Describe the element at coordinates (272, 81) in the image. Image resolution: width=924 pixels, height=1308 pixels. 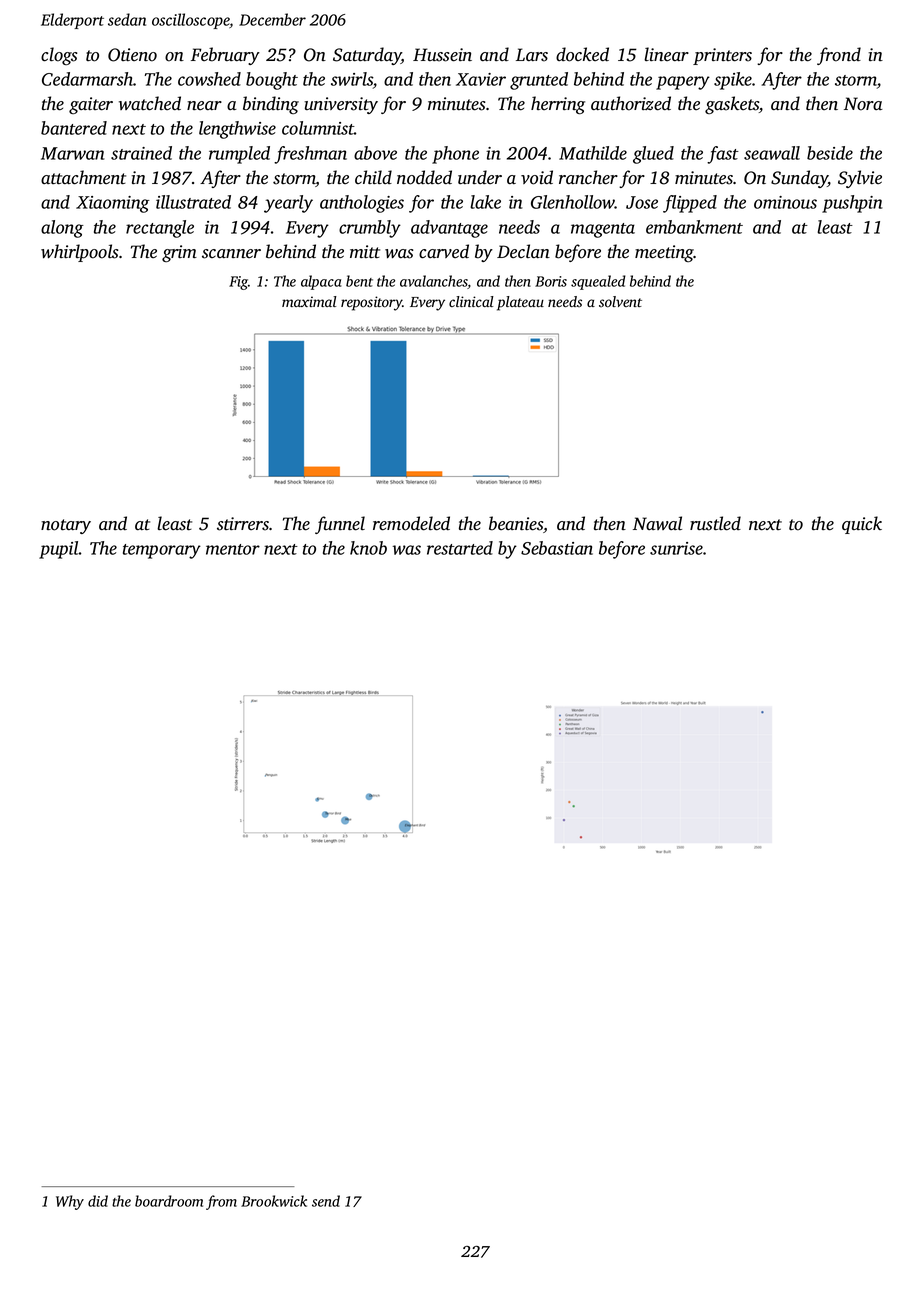
I see `bought` at that location.
